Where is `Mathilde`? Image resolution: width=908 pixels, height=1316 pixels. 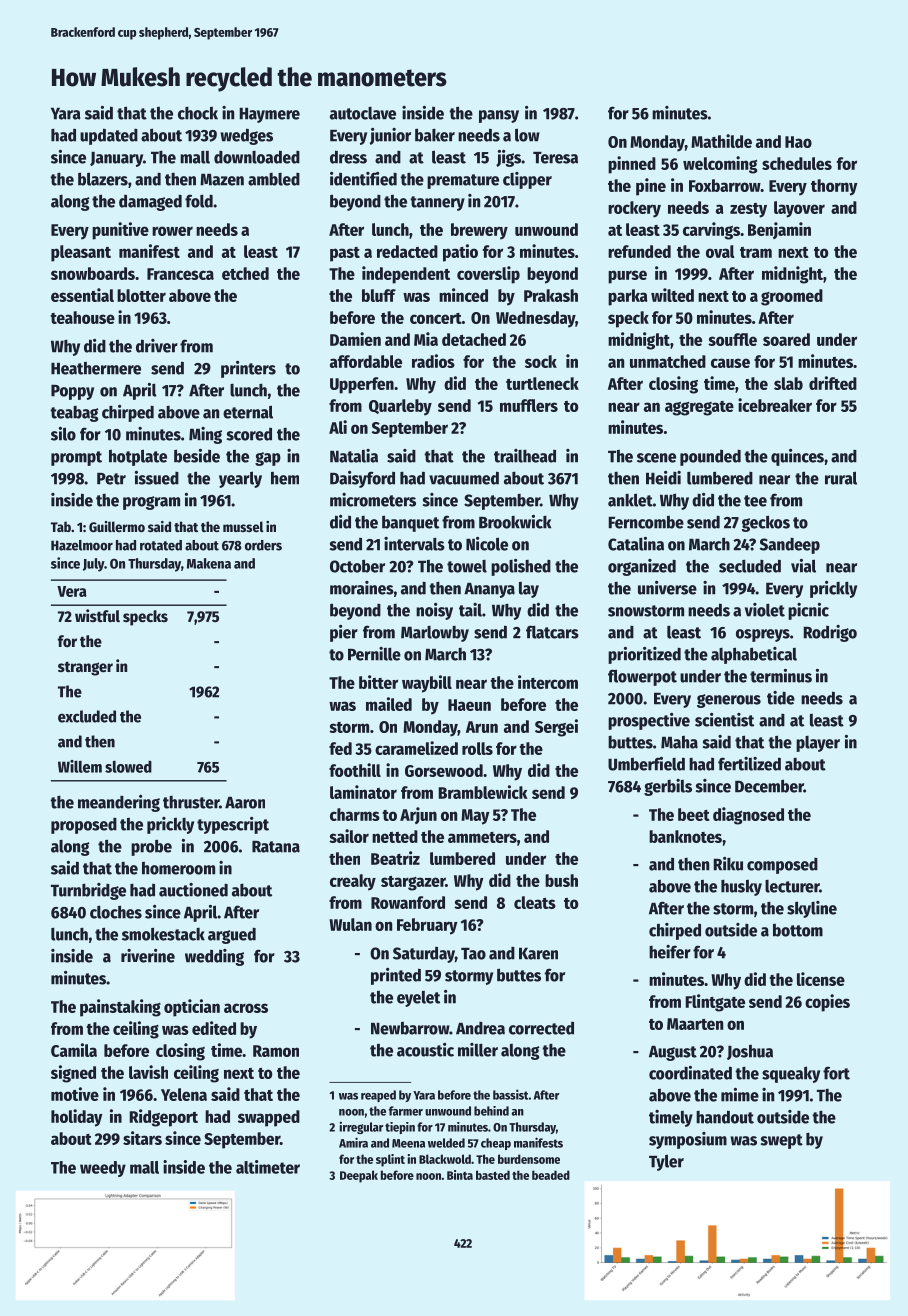 Mathilde is located at coordinates (721, 141).
